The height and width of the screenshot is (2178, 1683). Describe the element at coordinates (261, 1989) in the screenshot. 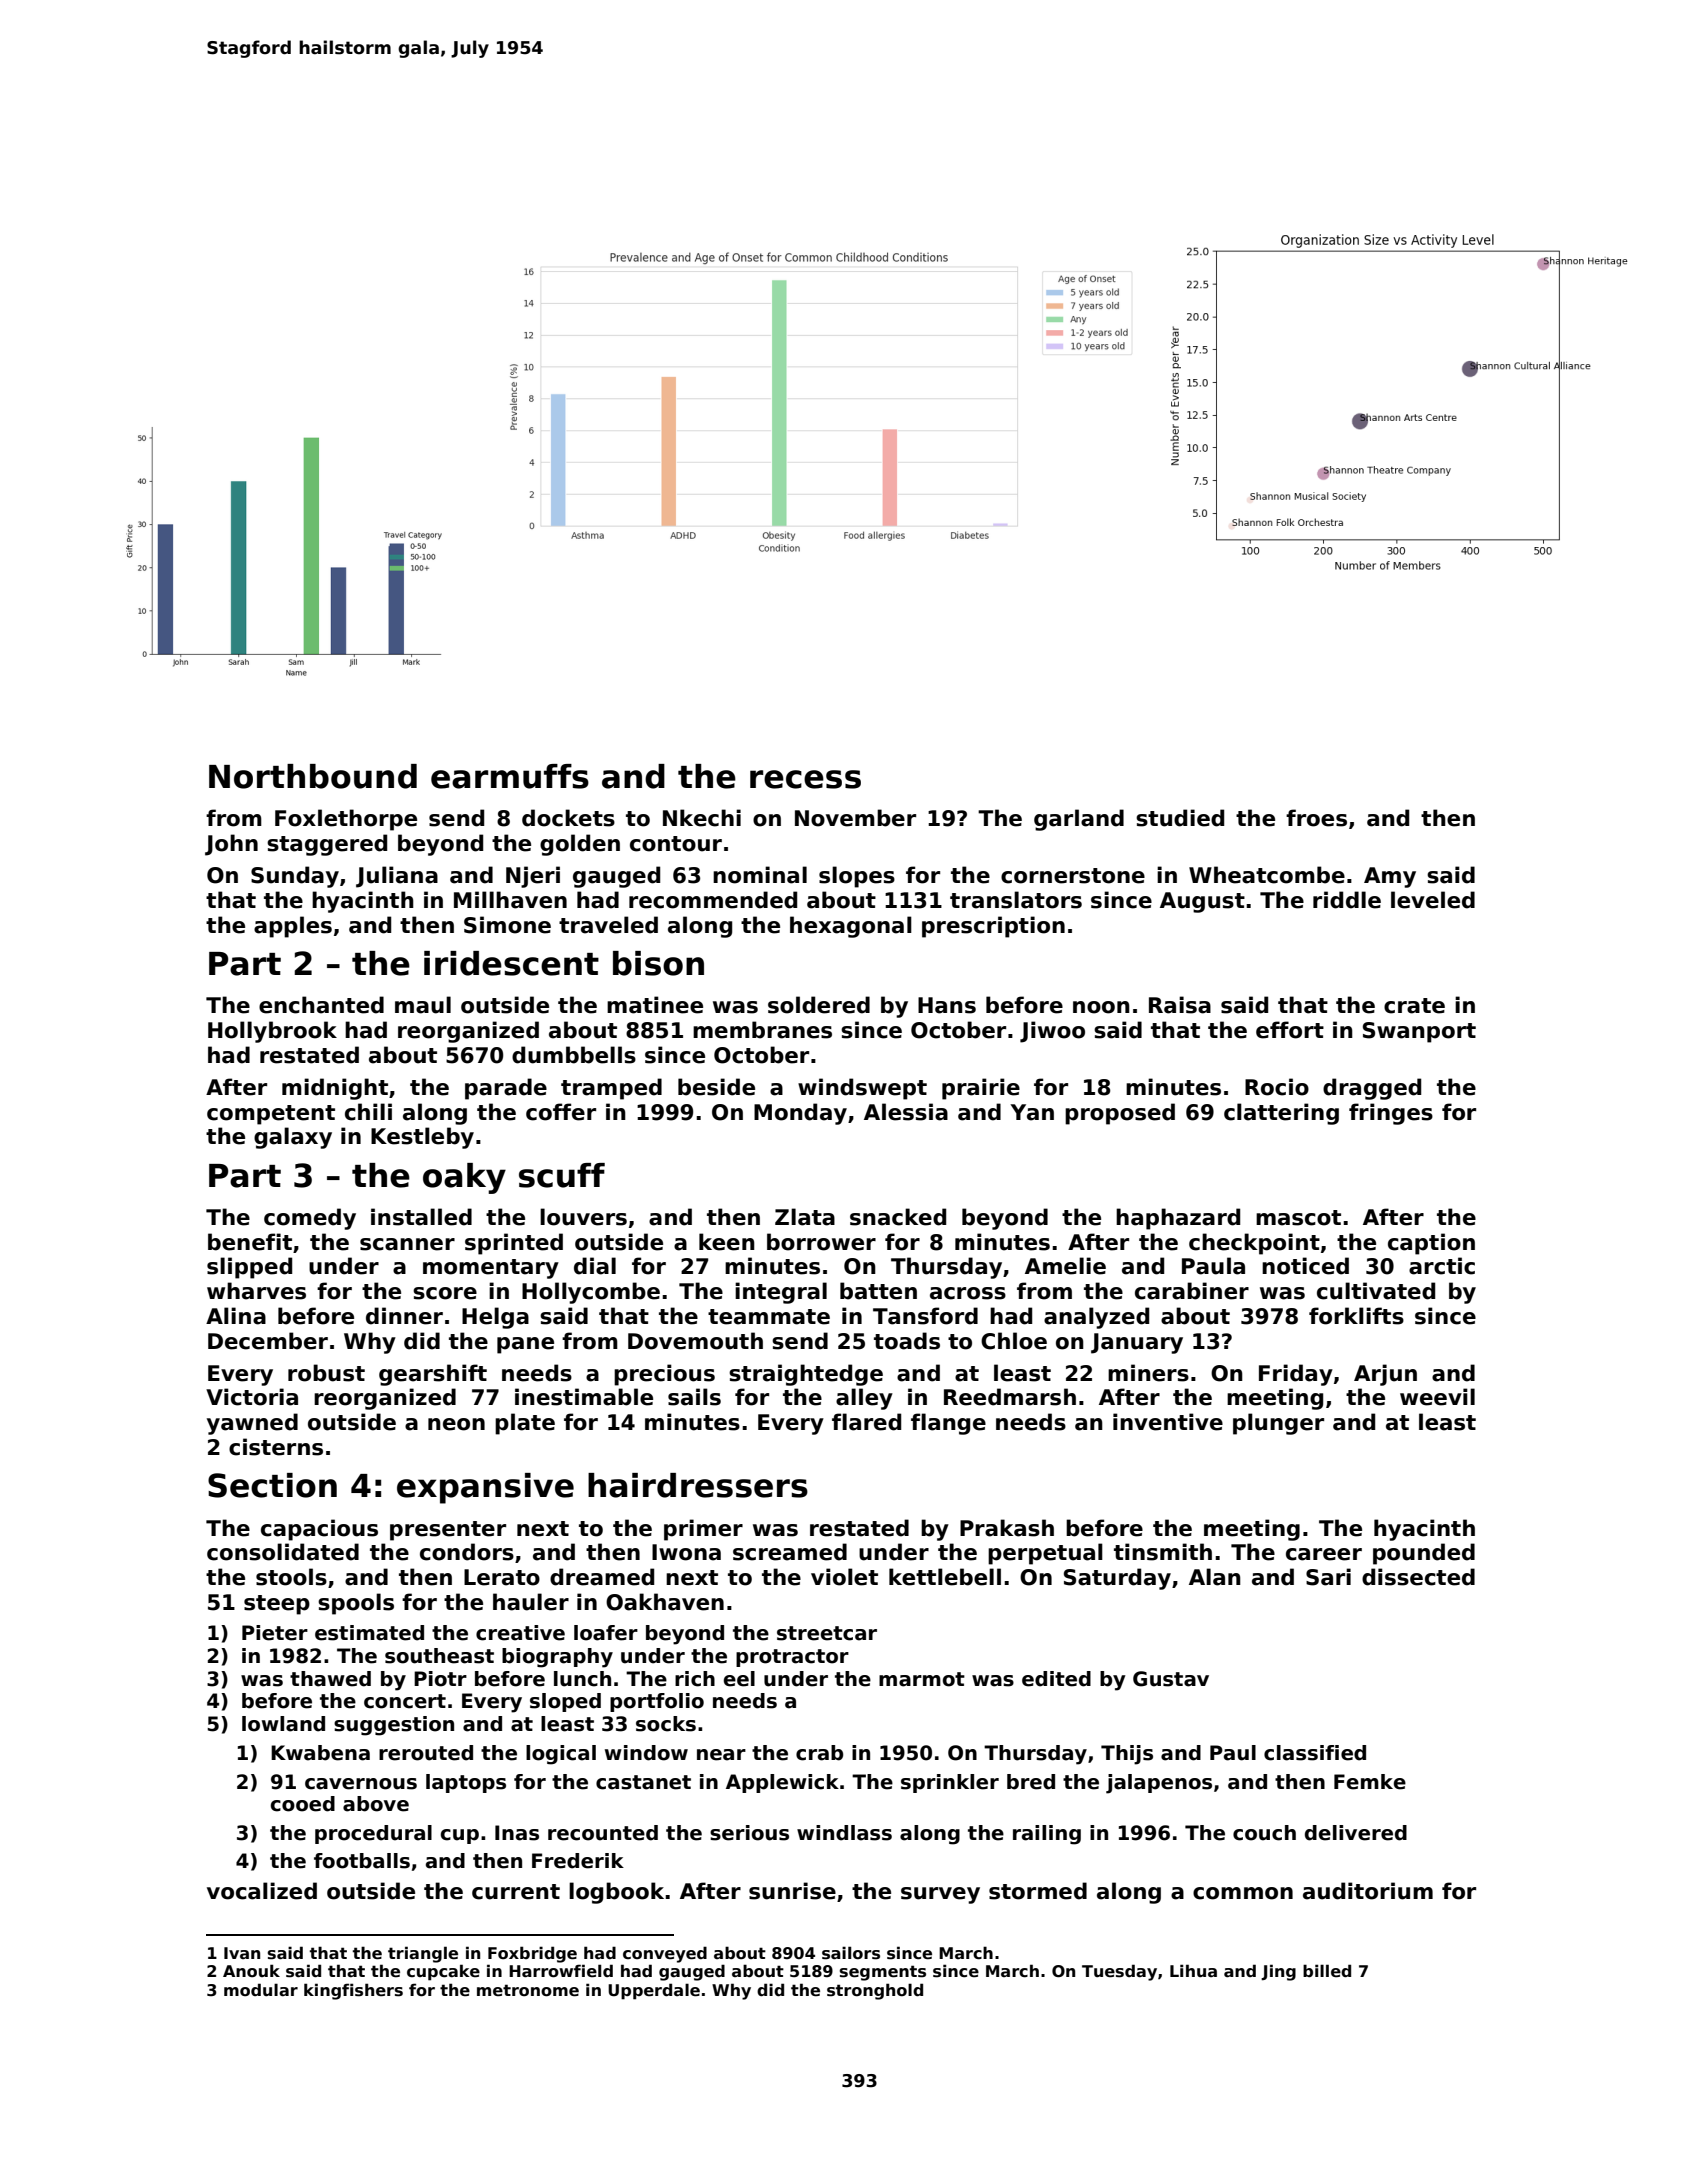

I see `modular` at that location.
